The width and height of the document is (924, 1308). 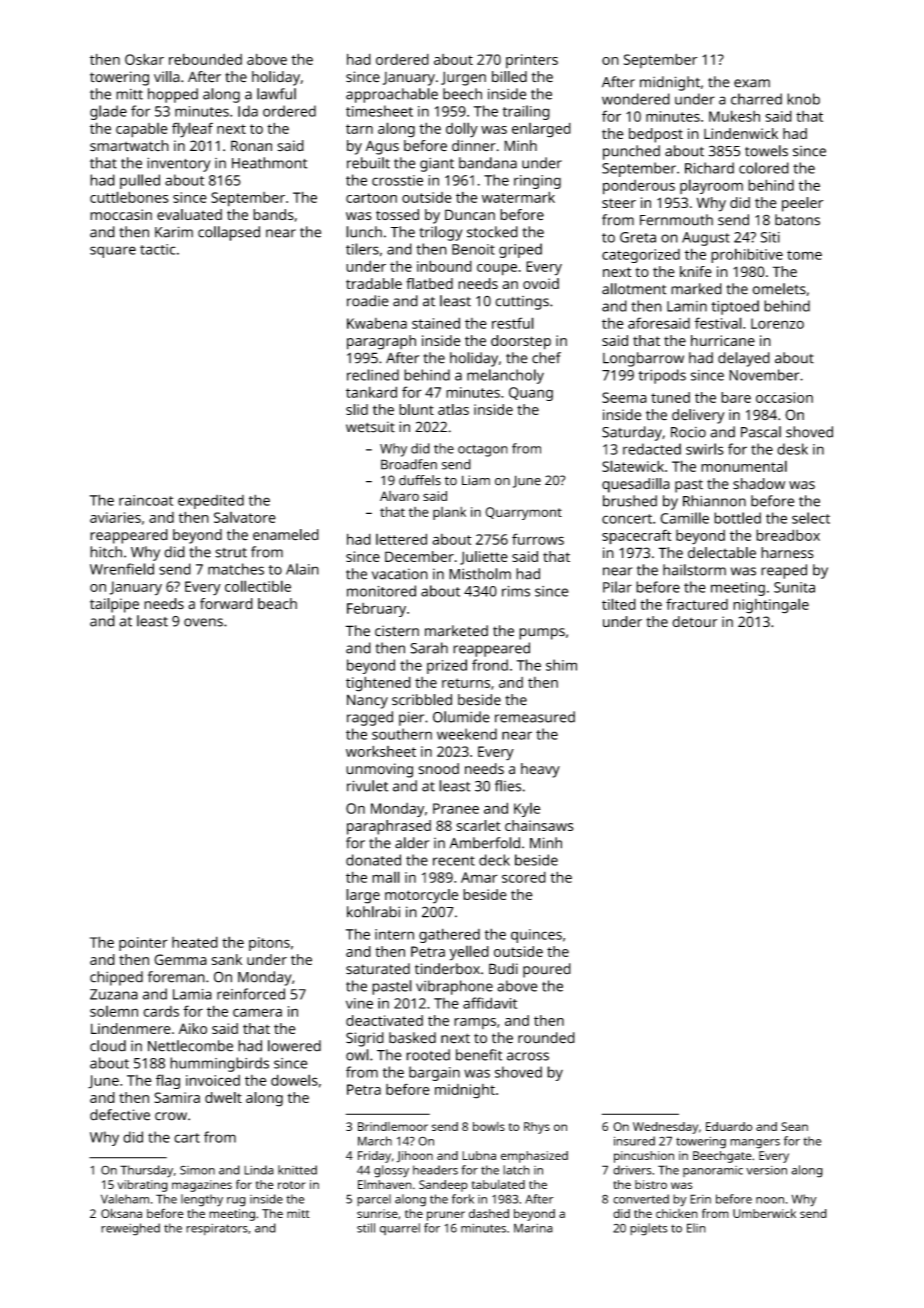 I want to click on reweighed, so click(x=130, y=1229).
